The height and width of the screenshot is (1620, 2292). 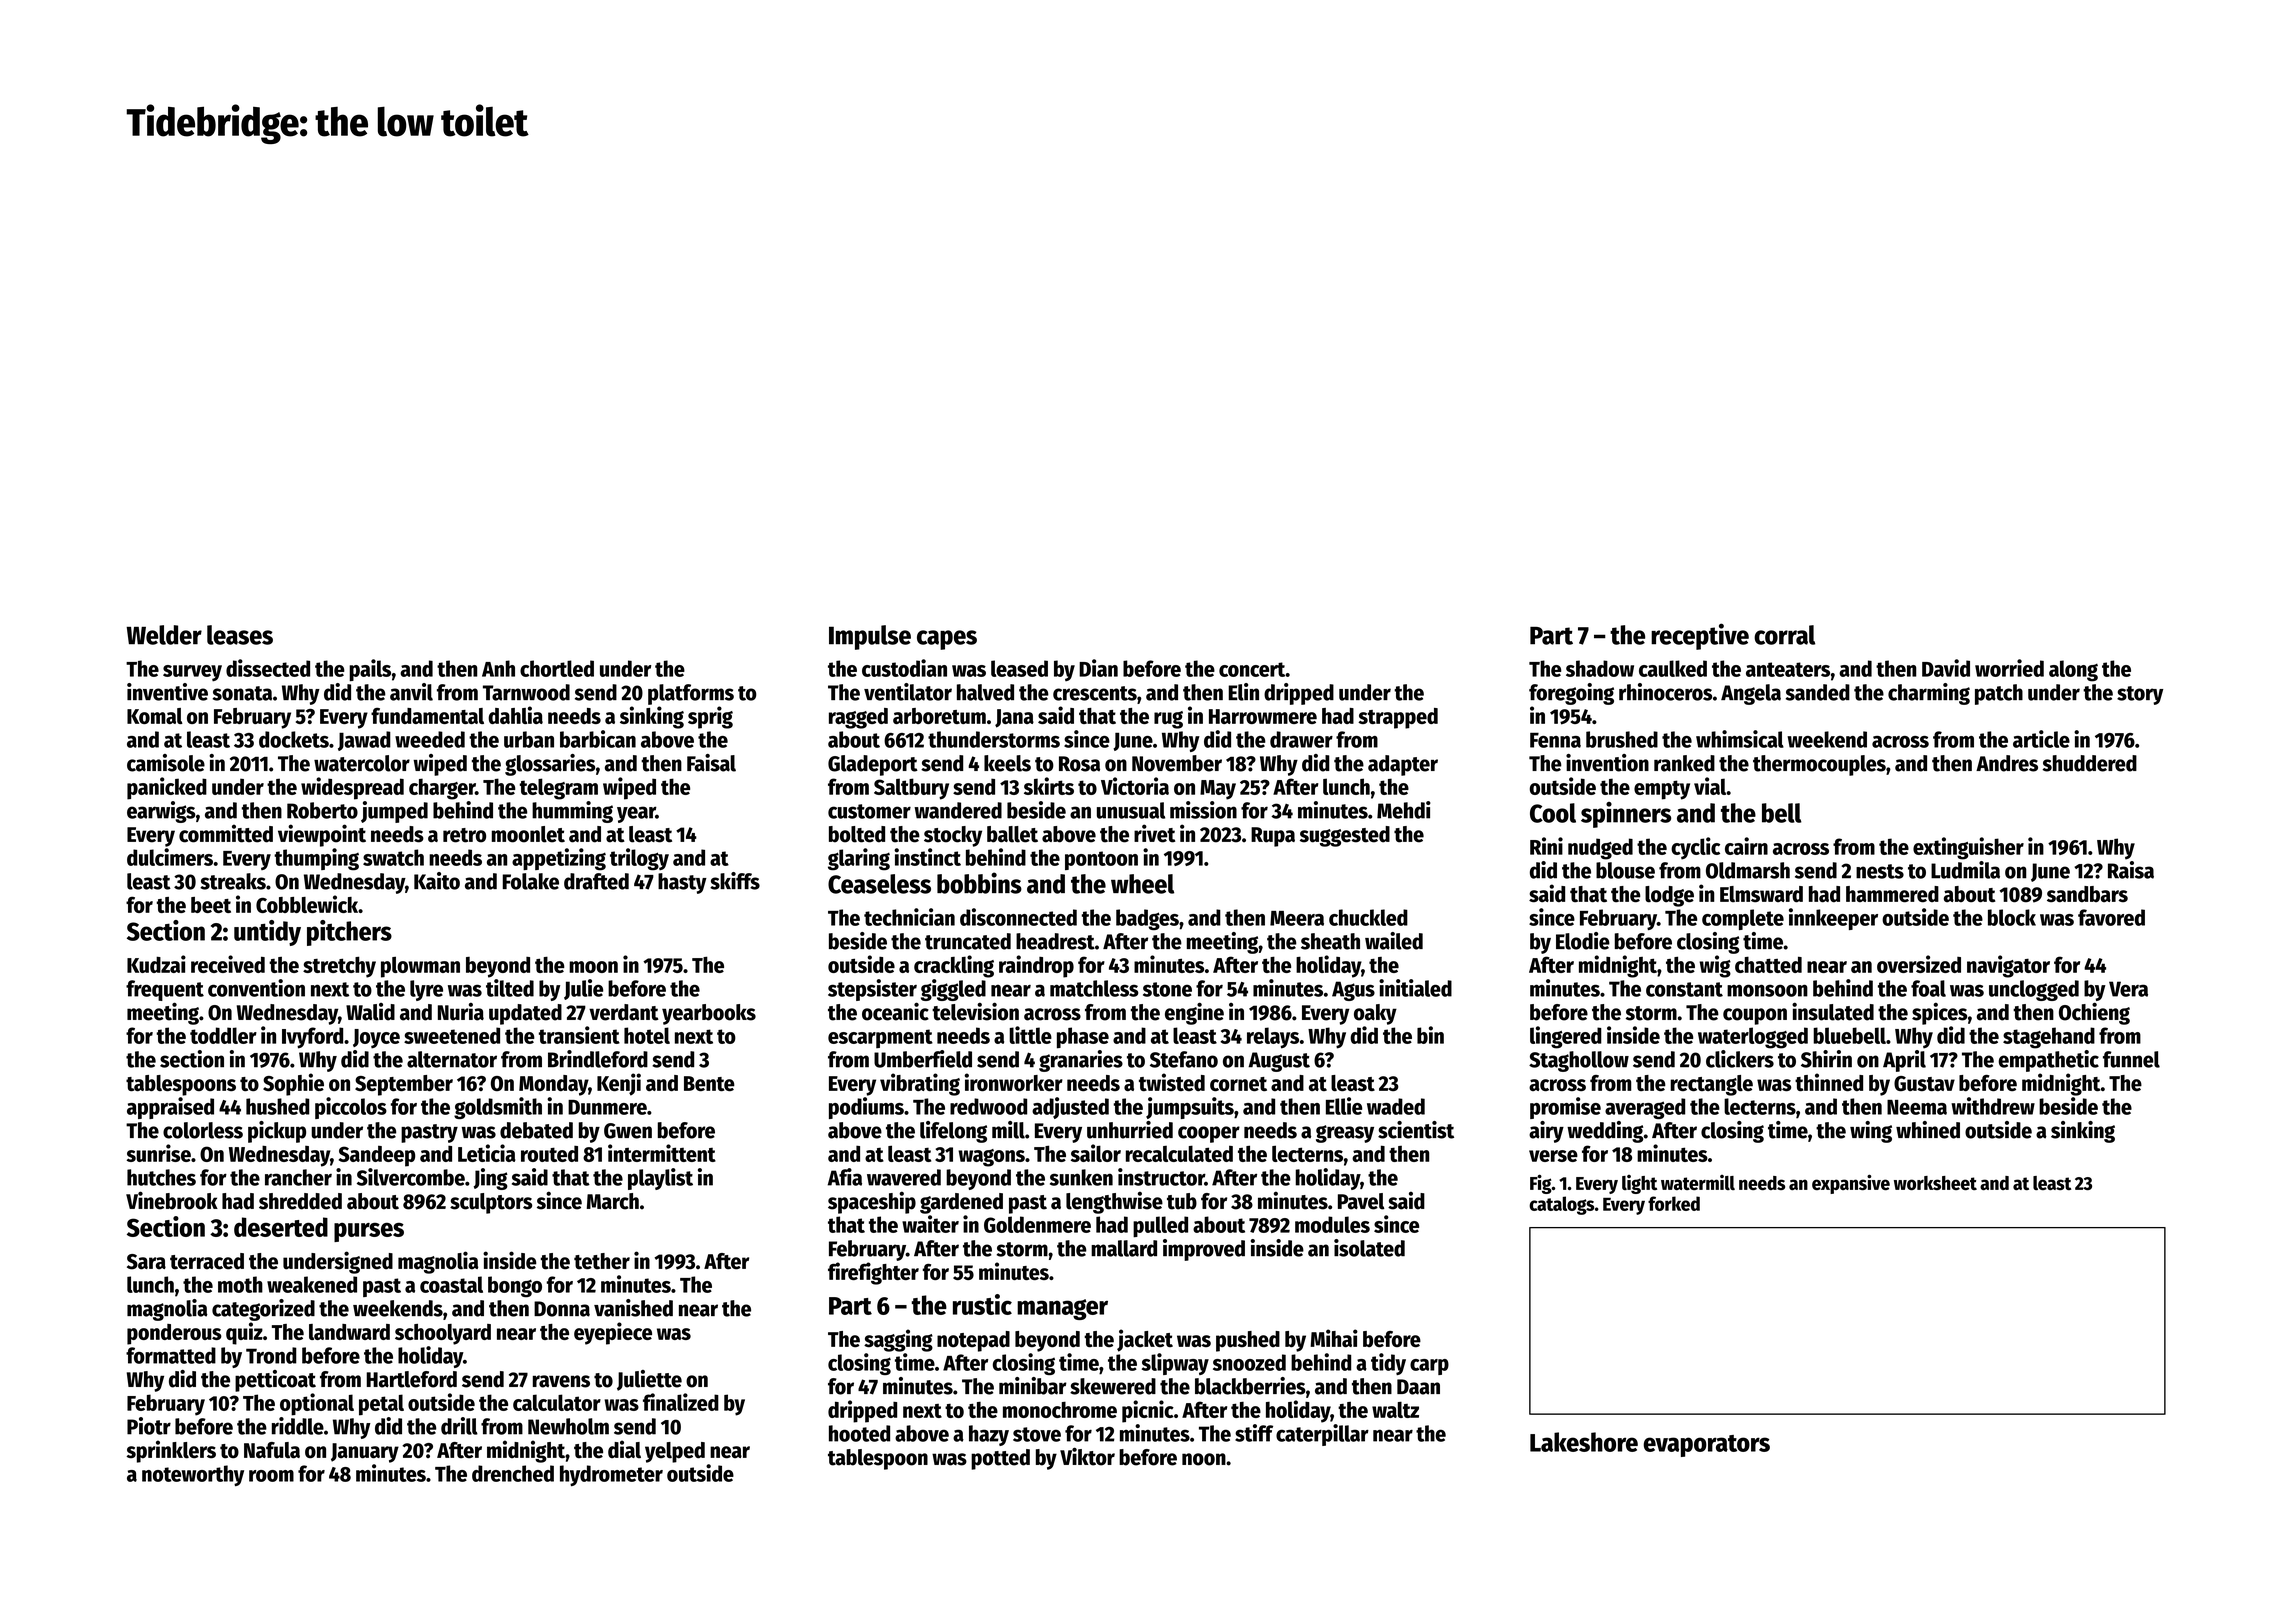 I want to click on favored, so click(x=2111, y=917).
